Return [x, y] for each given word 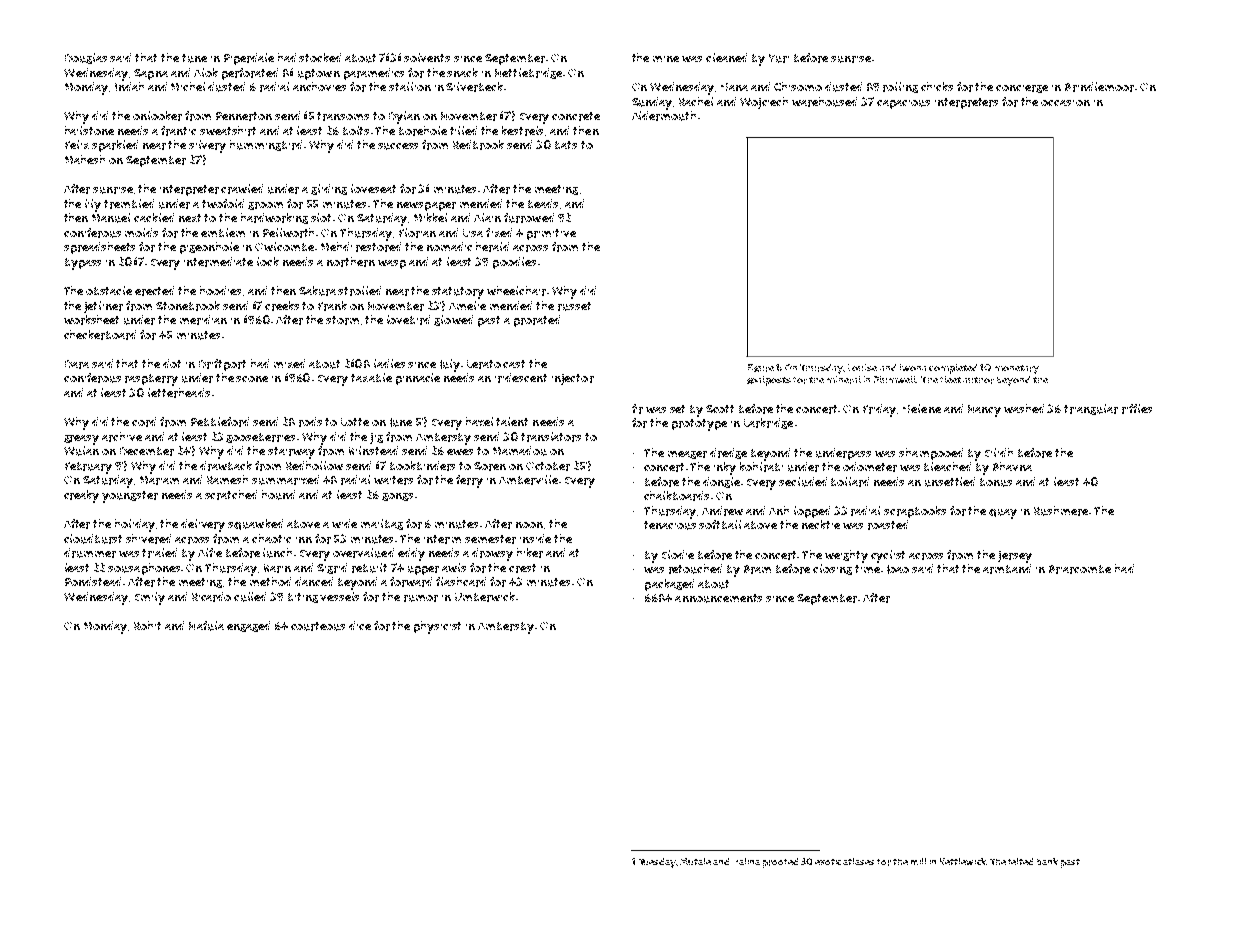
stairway [291, 453]
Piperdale [249, 59]
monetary [1017, 369]
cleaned [726, 57]
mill [918, 861]
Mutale [695, 861]
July [450, 365]
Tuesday [657, 863]
